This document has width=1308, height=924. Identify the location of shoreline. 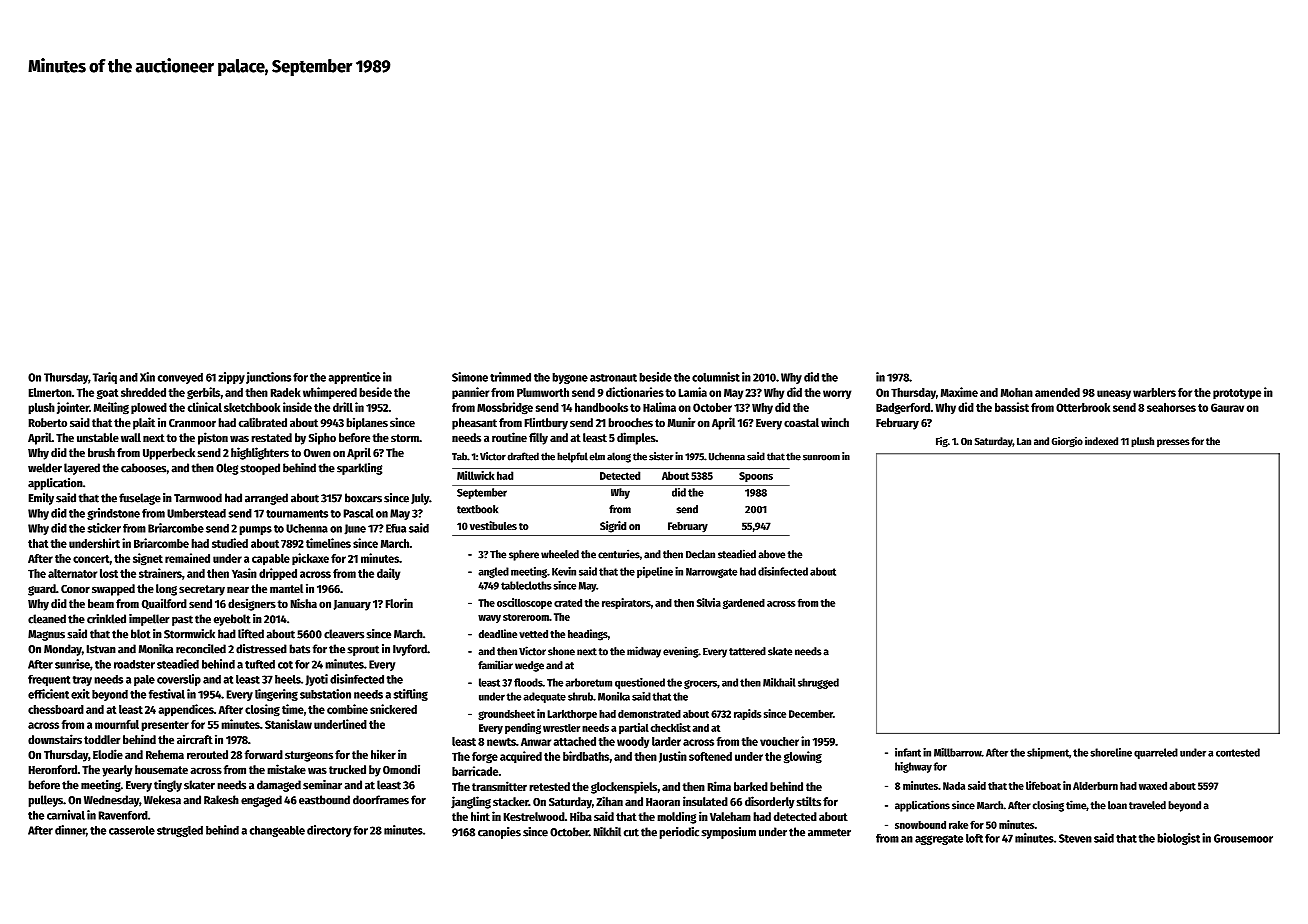
(1111, 752).
